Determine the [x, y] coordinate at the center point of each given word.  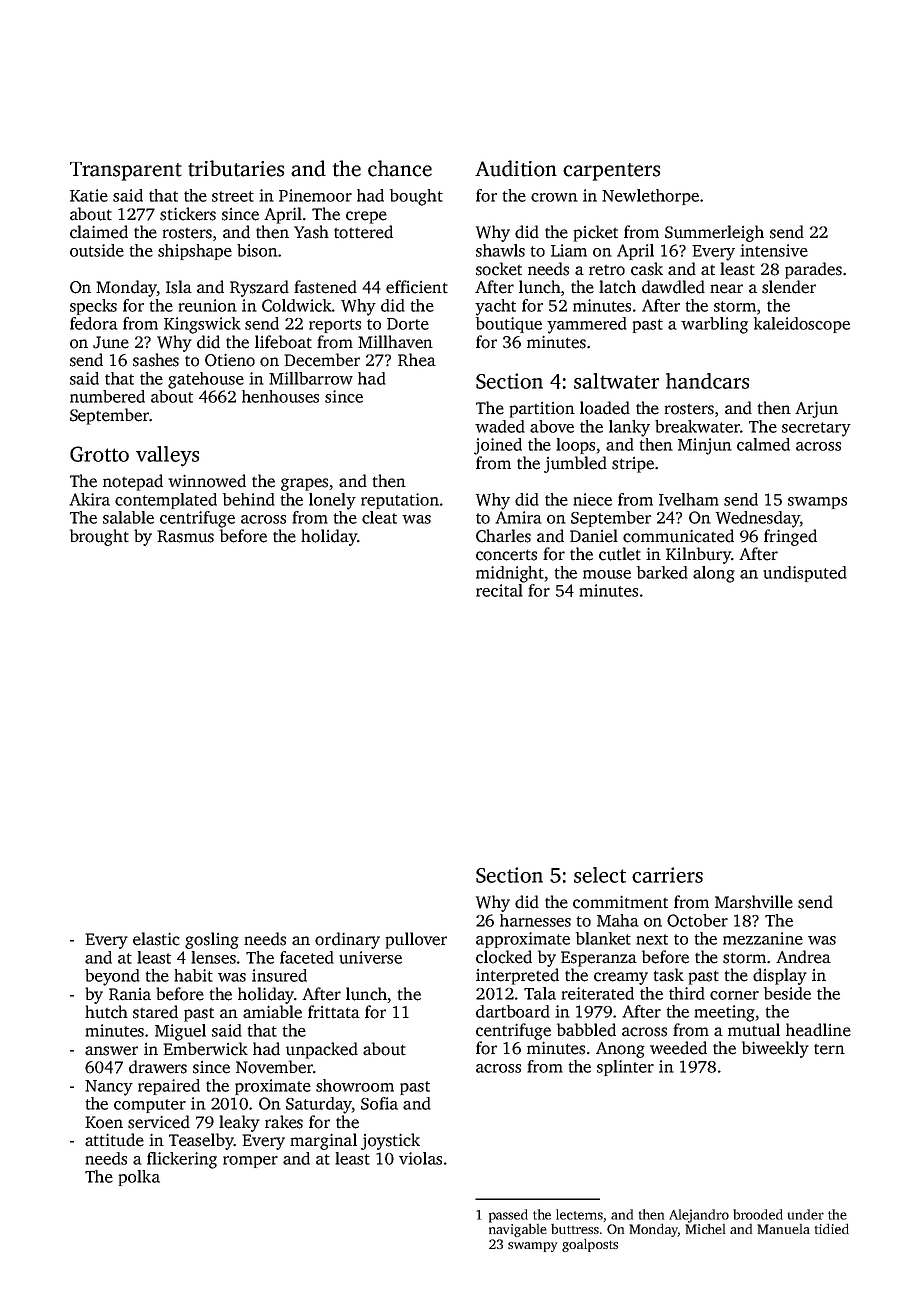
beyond [112, 977]
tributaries [236, 168]
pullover [416, 940]
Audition [516, 168]
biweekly [775, 1049]
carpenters [611, 172]
